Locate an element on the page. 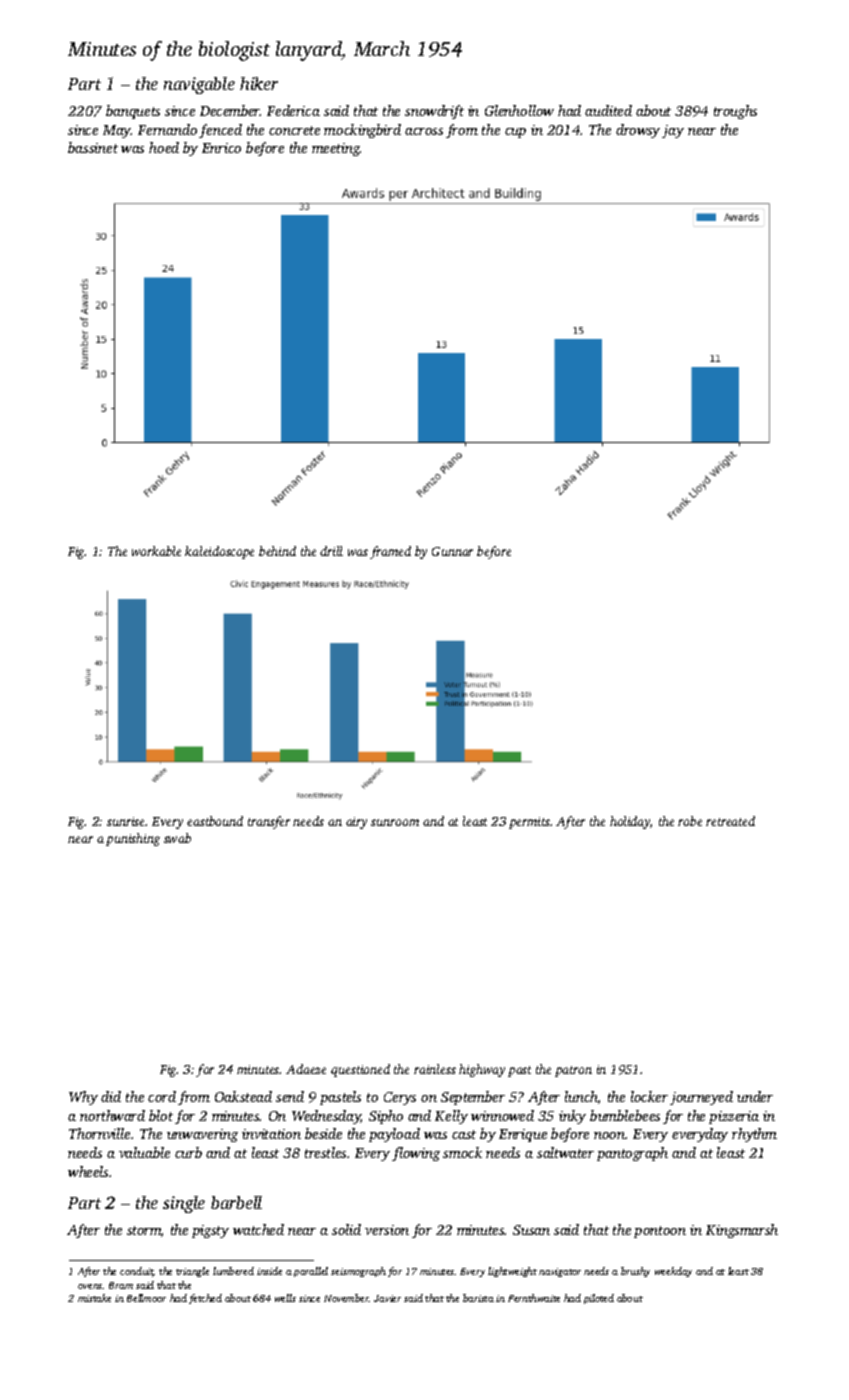  Bellmoor is located at coordinates (146, 1298).
